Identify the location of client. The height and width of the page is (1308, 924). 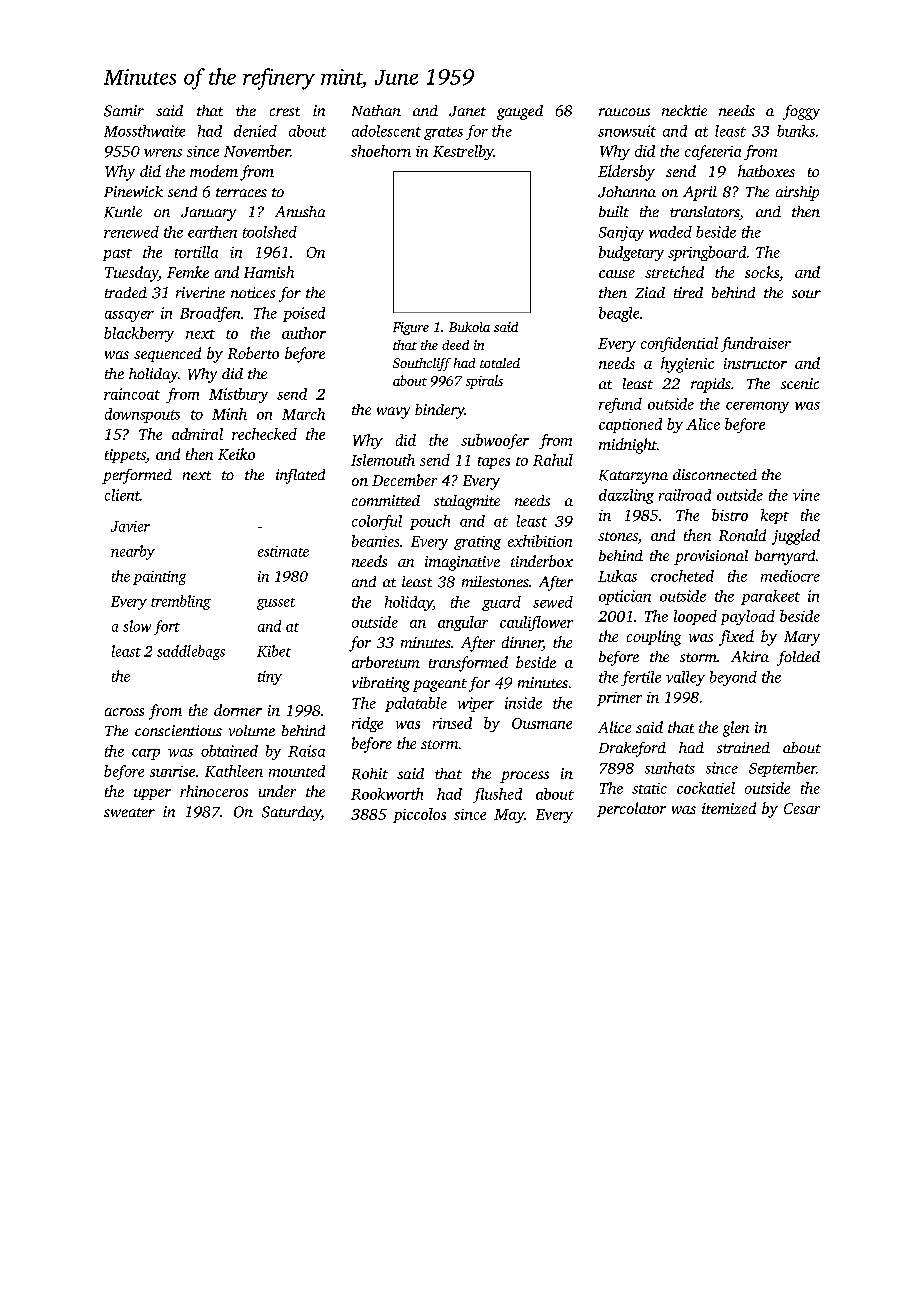
(122, 495).
